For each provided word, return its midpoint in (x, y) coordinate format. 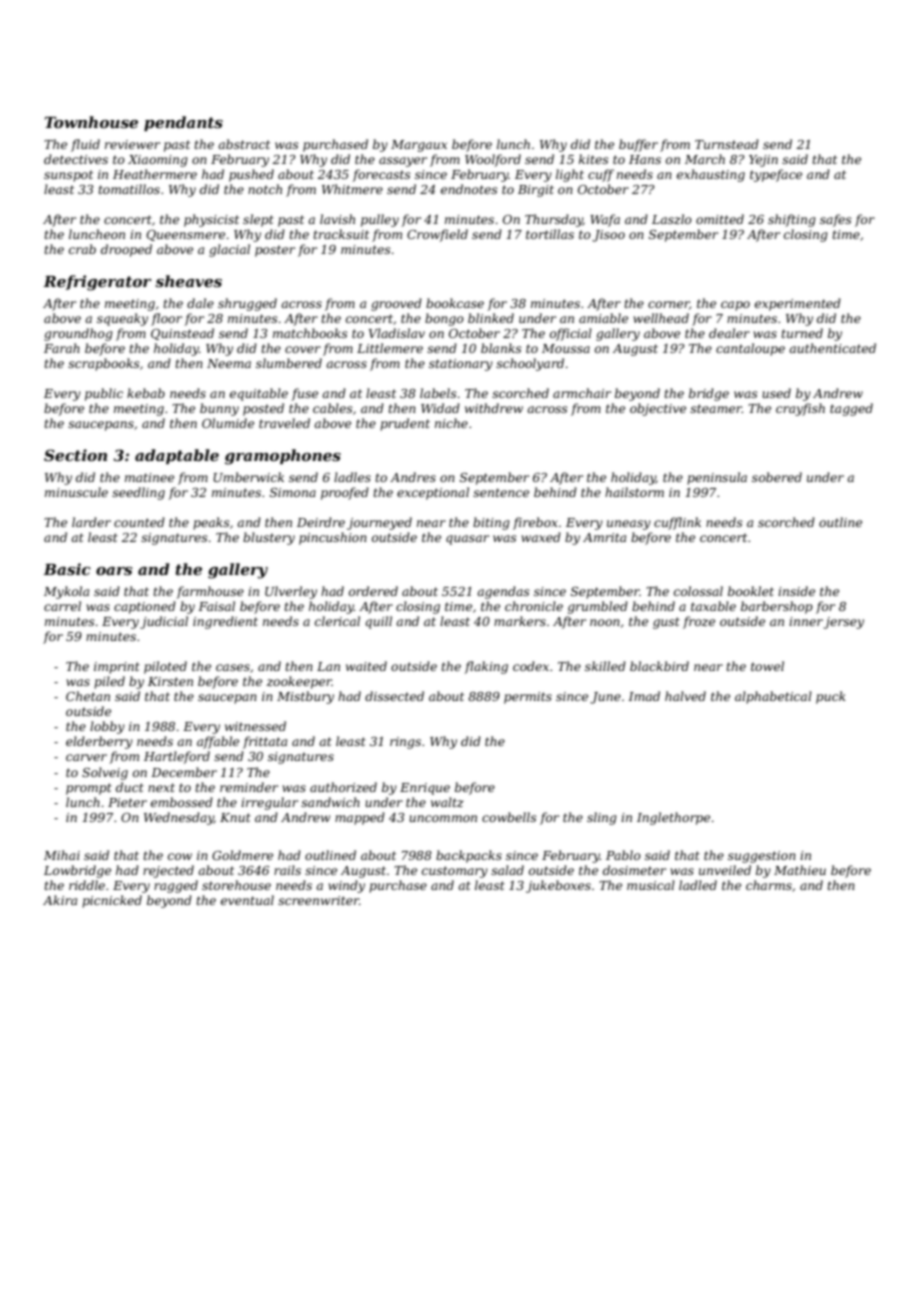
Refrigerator (97, 283)
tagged (851, 409)
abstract (244, 144)
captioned (145, 607)
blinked (491, 318)
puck (831, 697)
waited (366, 666)
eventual (247, 900)
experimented (798, 304)
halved (685, 696)
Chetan (88, 696)
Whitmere (352, 189)
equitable (259, 394)
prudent (405, 424)
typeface (776, 175)
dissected (394, 696)
